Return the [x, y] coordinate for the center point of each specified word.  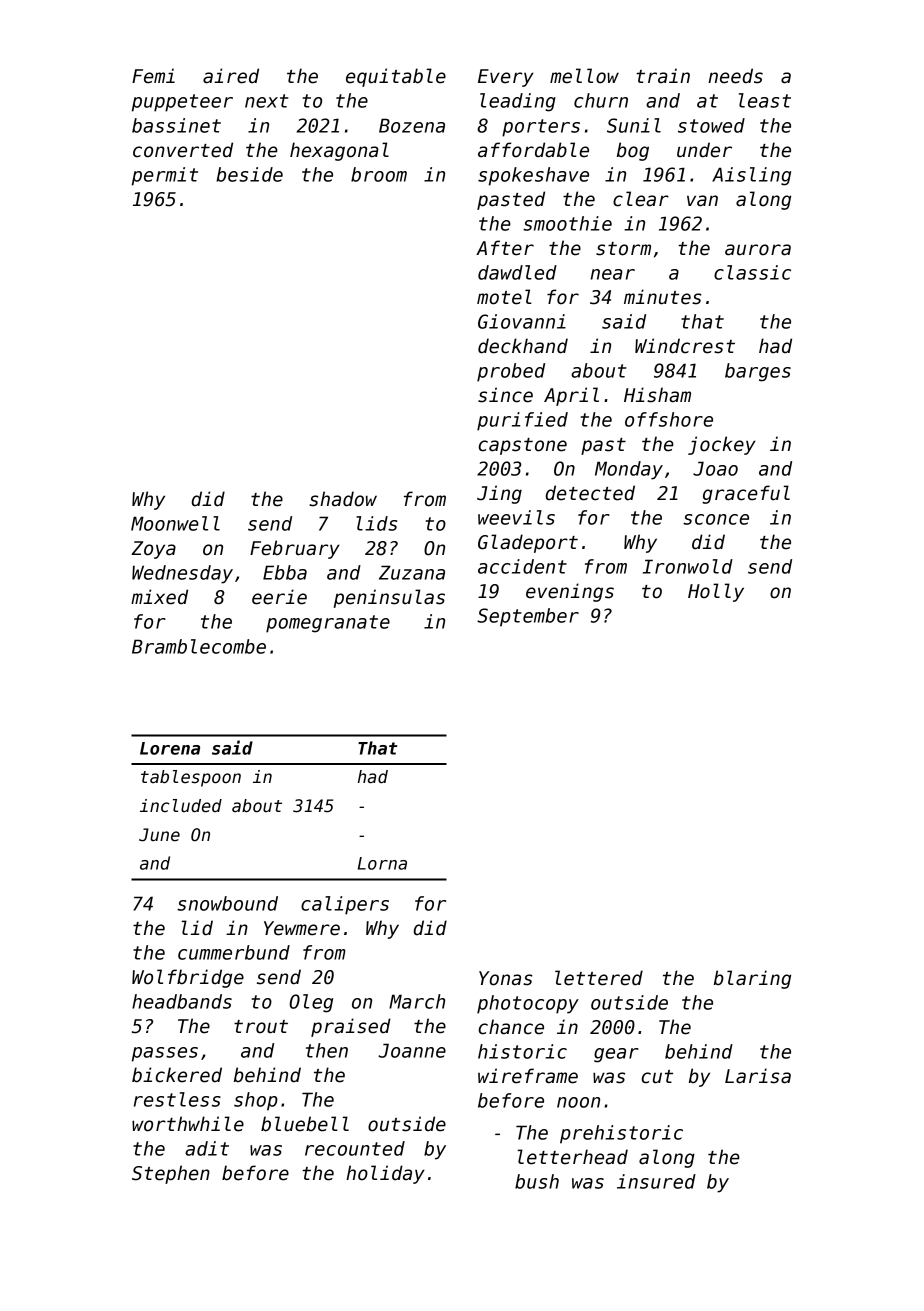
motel [504, 297]
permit [165, 176]
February [295, 549]
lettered [599, 978]
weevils [516, 517]
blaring [752, 979]
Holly [716, 592]
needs [735, 76]
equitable [396, 77]
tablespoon [191, 778]
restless [177, 1099]
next [267, 101]
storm [623, 249]
